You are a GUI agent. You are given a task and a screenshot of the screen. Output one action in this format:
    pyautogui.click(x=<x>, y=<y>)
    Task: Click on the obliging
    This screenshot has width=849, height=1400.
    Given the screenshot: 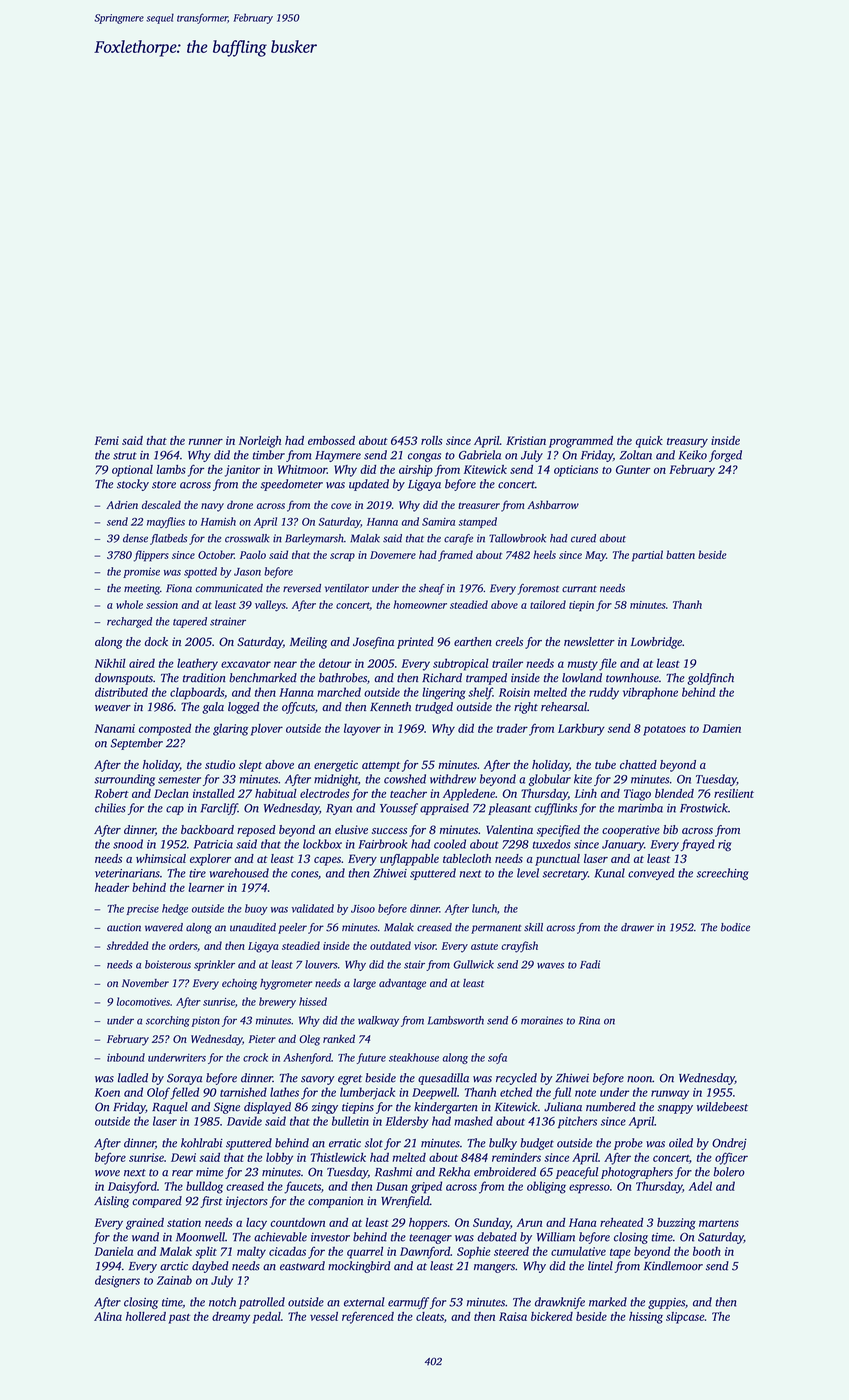 What is the action you would take?
    pyautogui.click(x=546, y=1187)
